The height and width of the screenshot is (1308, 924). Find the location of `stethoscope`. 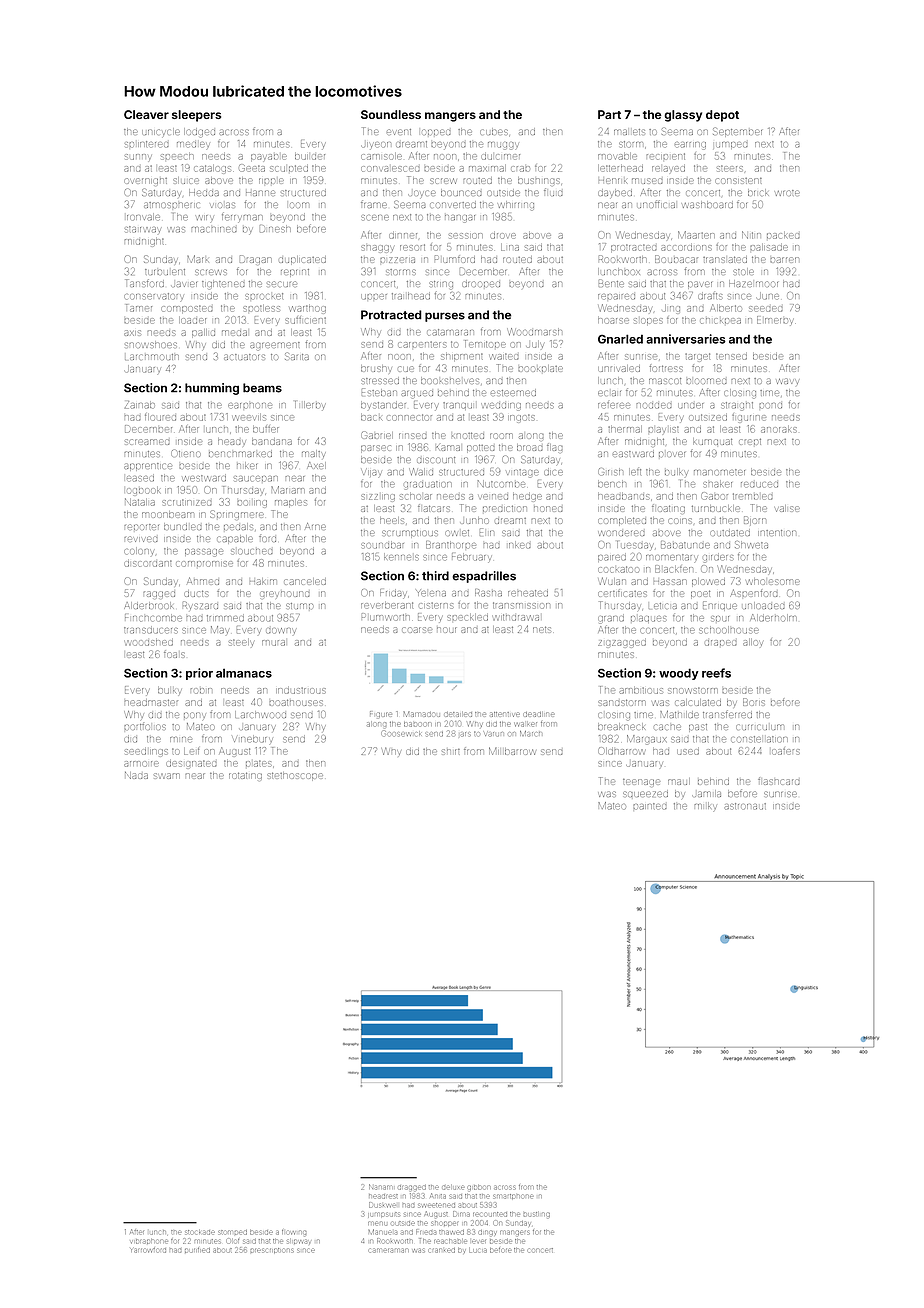

stethoscope is located at coordinates (295, 776).
